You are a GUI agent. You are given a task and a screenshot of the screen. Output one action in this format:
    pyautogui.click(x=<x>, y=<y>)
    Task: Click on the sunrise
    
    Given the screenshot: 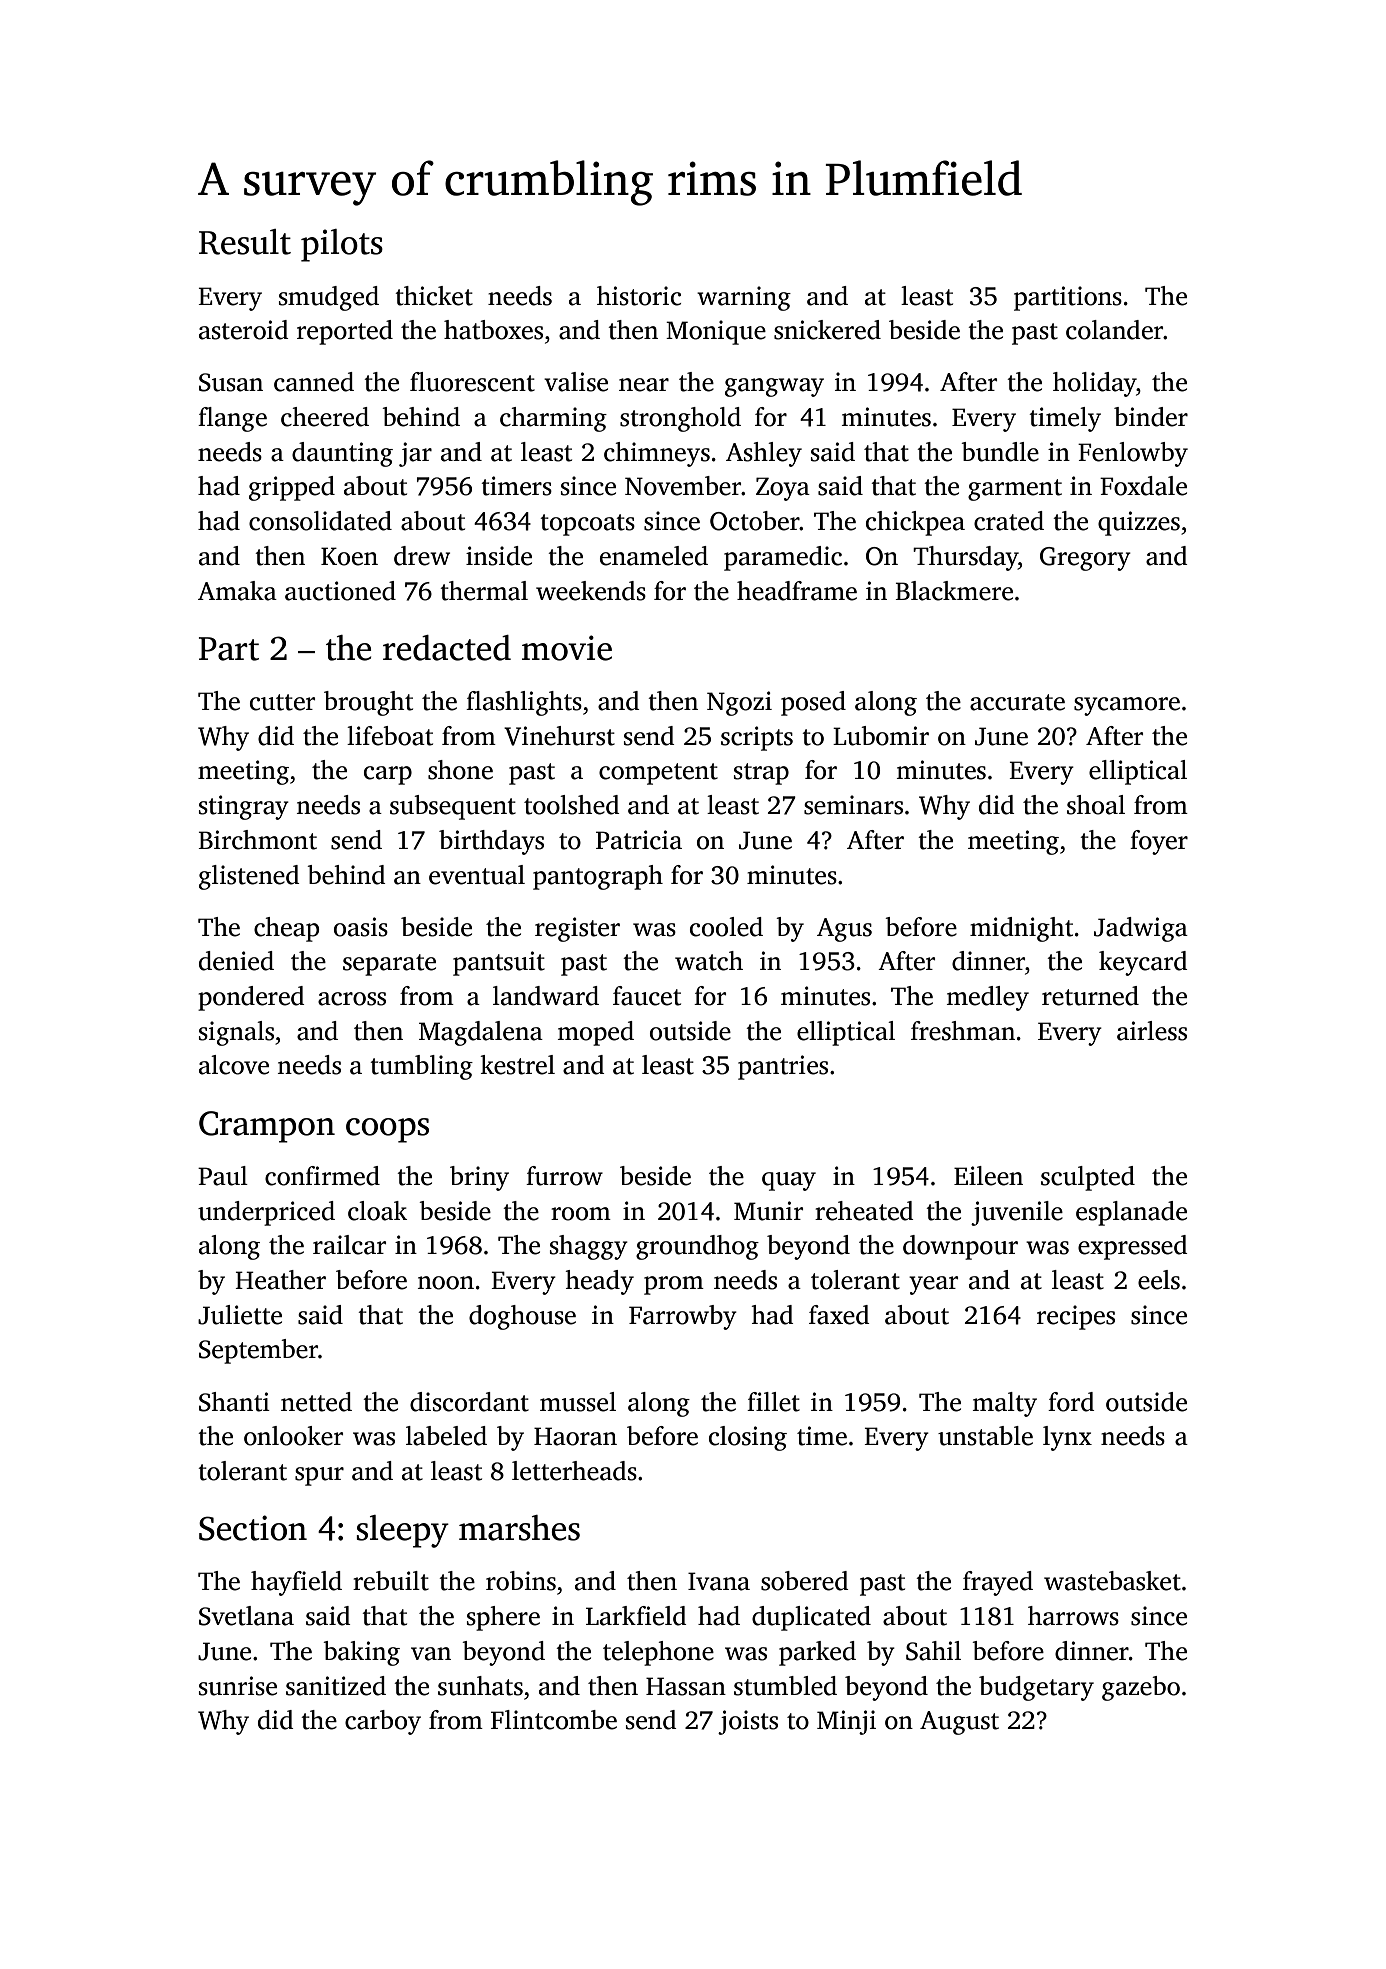 What is the action you would take?
    pyautogui.click(x=238, y=1686)
